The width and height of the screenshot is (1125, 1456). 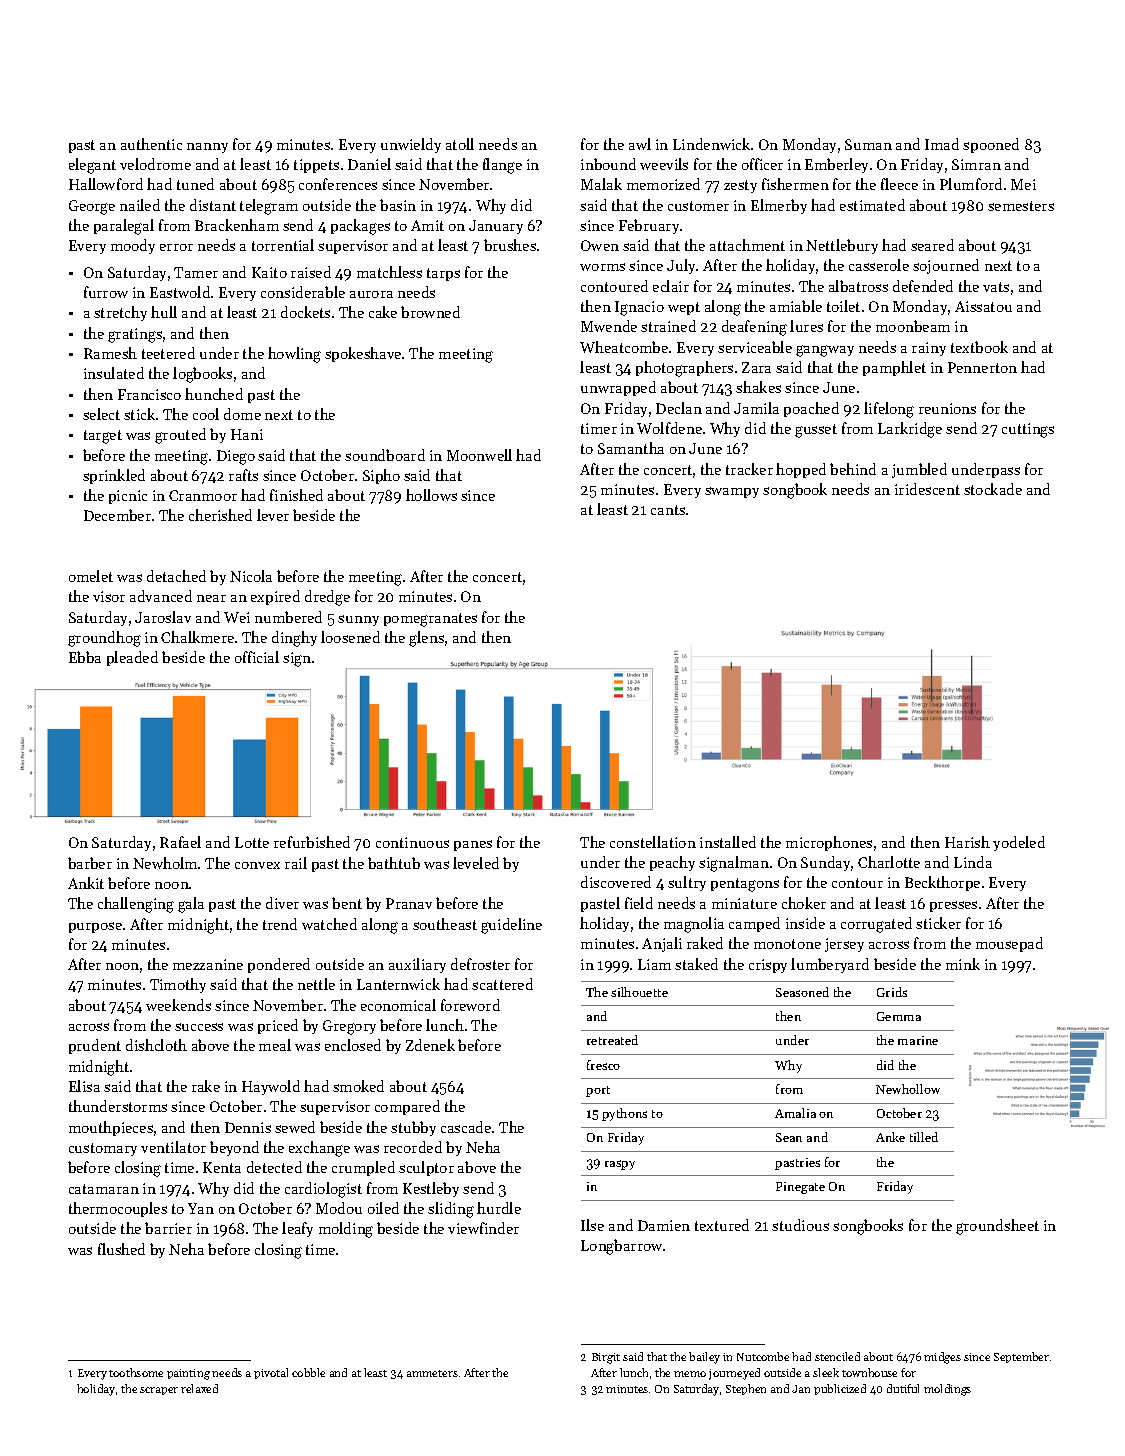 I want to click on picnic, so click(x=128, y=497).
